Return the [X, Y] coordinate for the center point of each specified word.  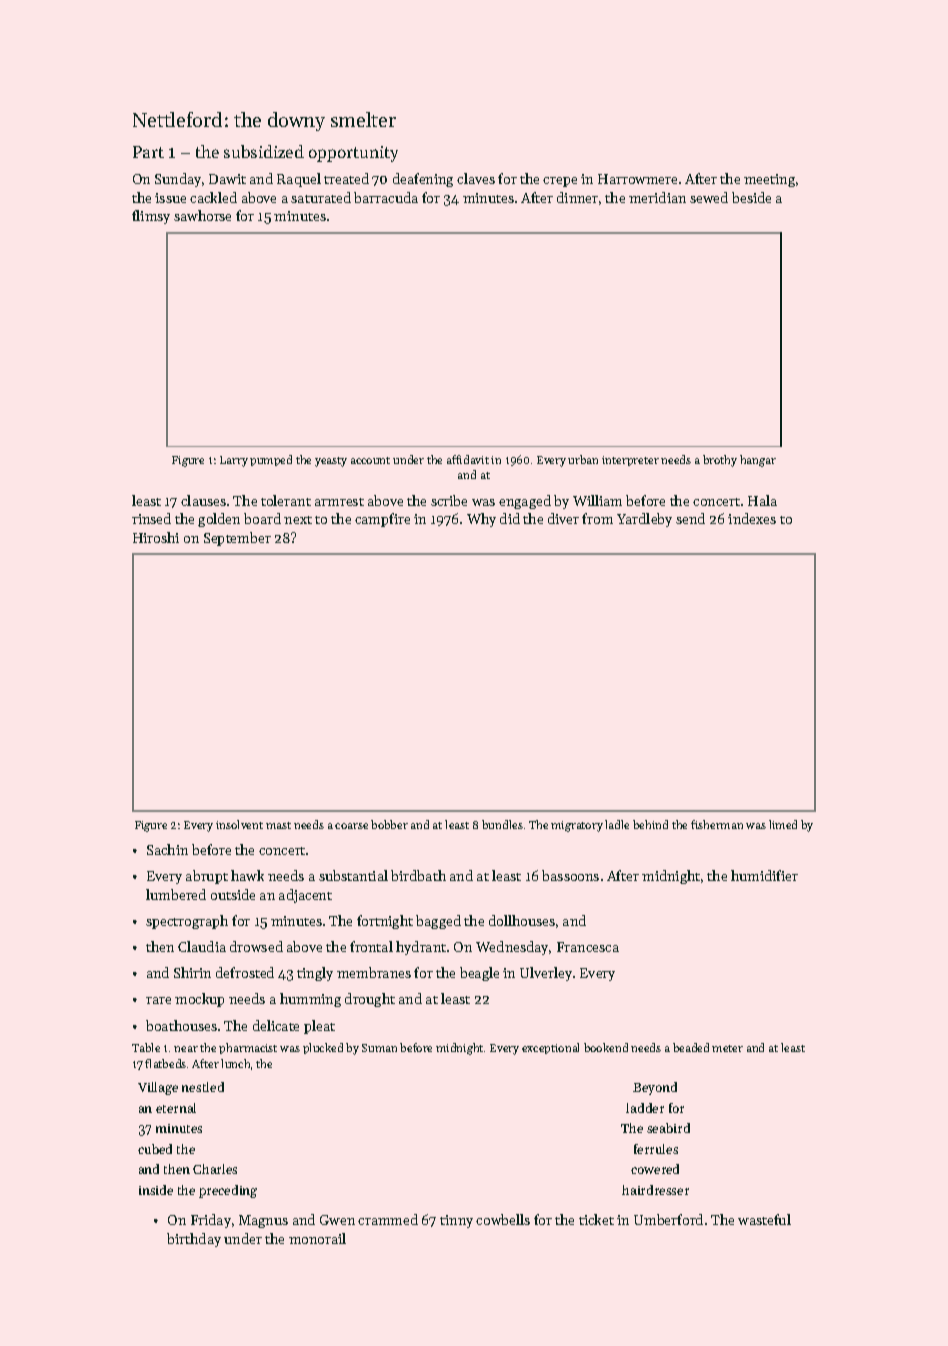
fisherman [717, 824]
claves [476, 178]
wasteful [764, 1219]
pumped [271, 460]
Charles [215, 1169]
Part [148, 152]
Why [481, 520]
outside [233, 894]
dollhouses [522, 920]
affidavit [468, 459]
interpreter [630, 461]
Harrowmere [637, 179]
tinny [456, 1221]
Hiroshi [156, 537]
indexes [752, 518]
